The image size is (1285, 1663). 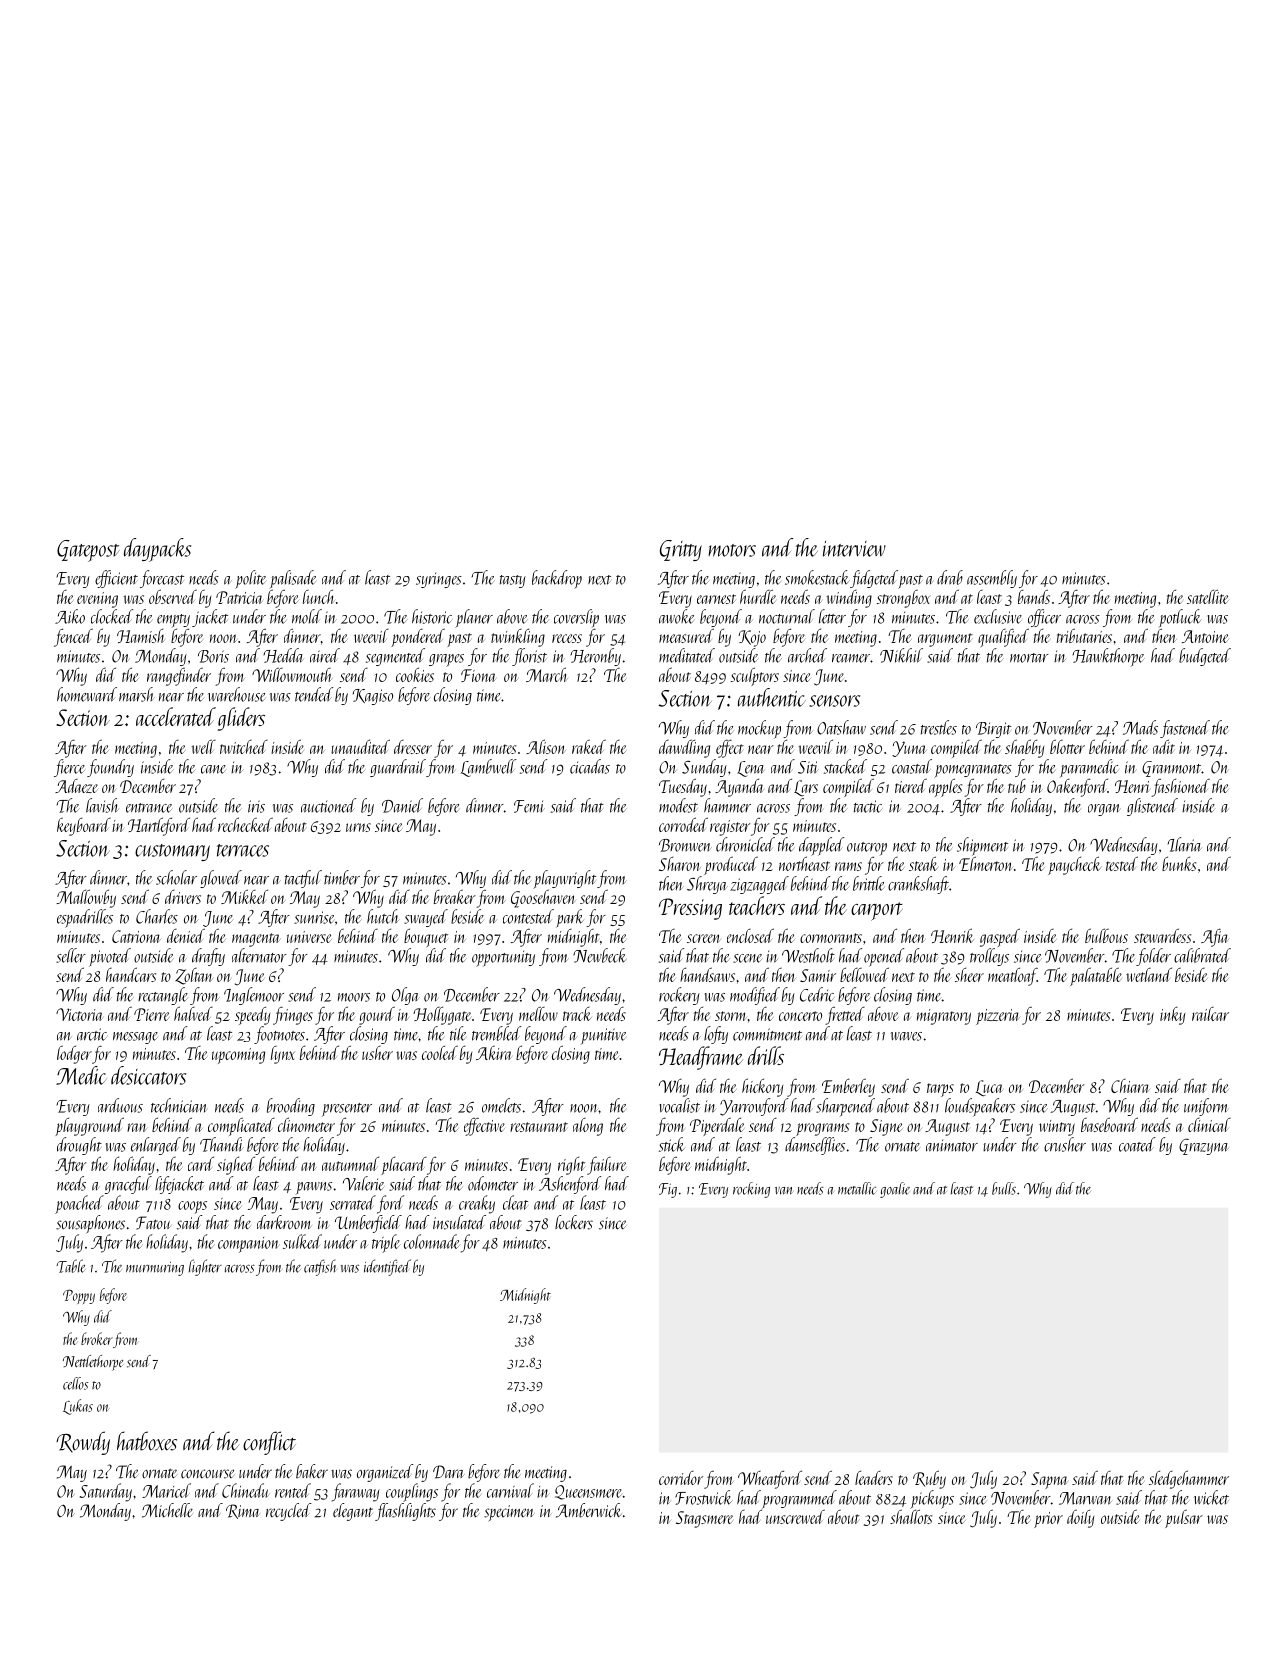 I want to click on unaudited, so click(x=360, y=746).
